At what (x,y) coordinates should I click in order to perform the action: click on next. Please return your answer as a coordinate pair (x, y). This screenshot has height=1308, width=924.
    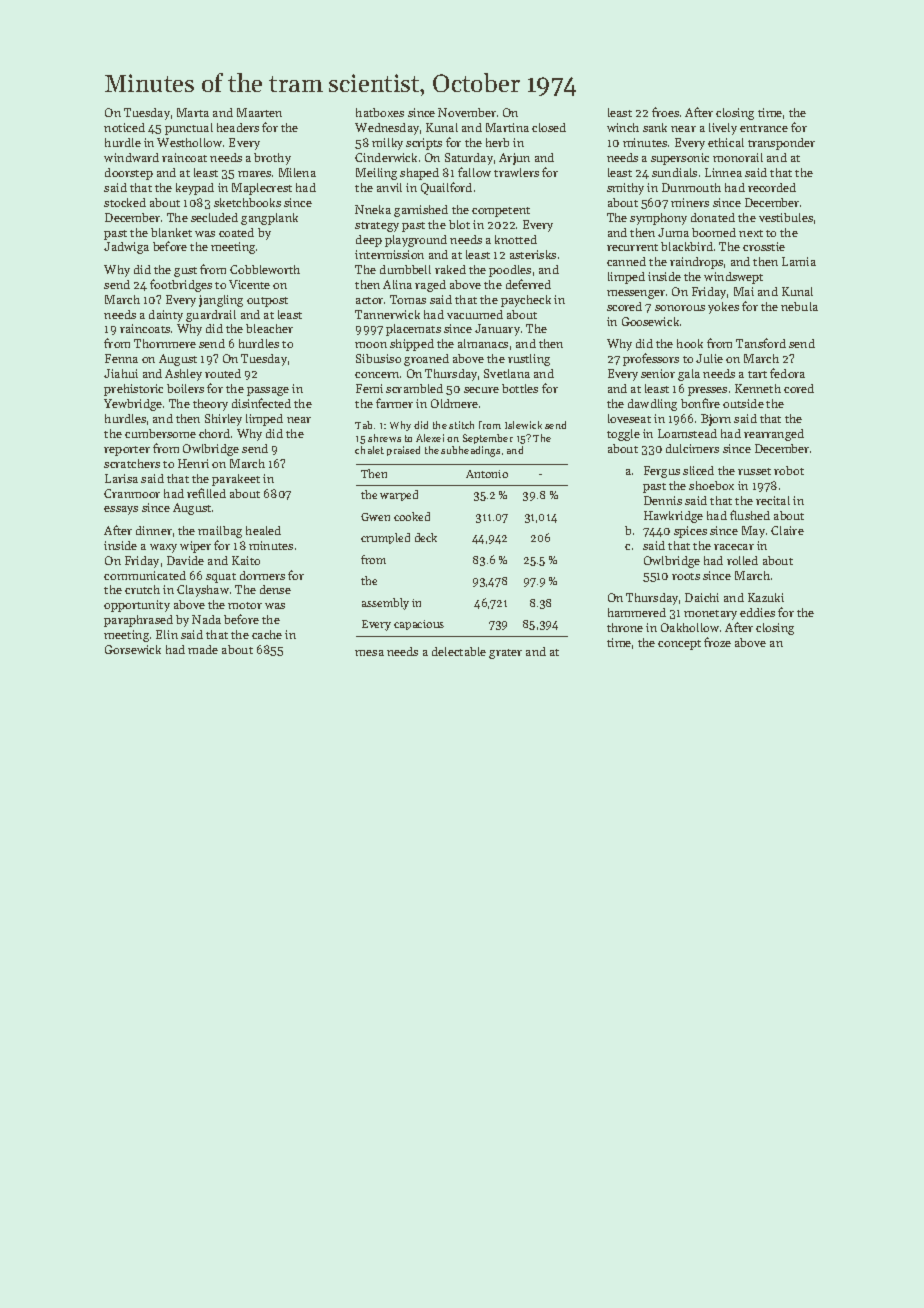
    Looking at the image, I should click on (751, 233).
